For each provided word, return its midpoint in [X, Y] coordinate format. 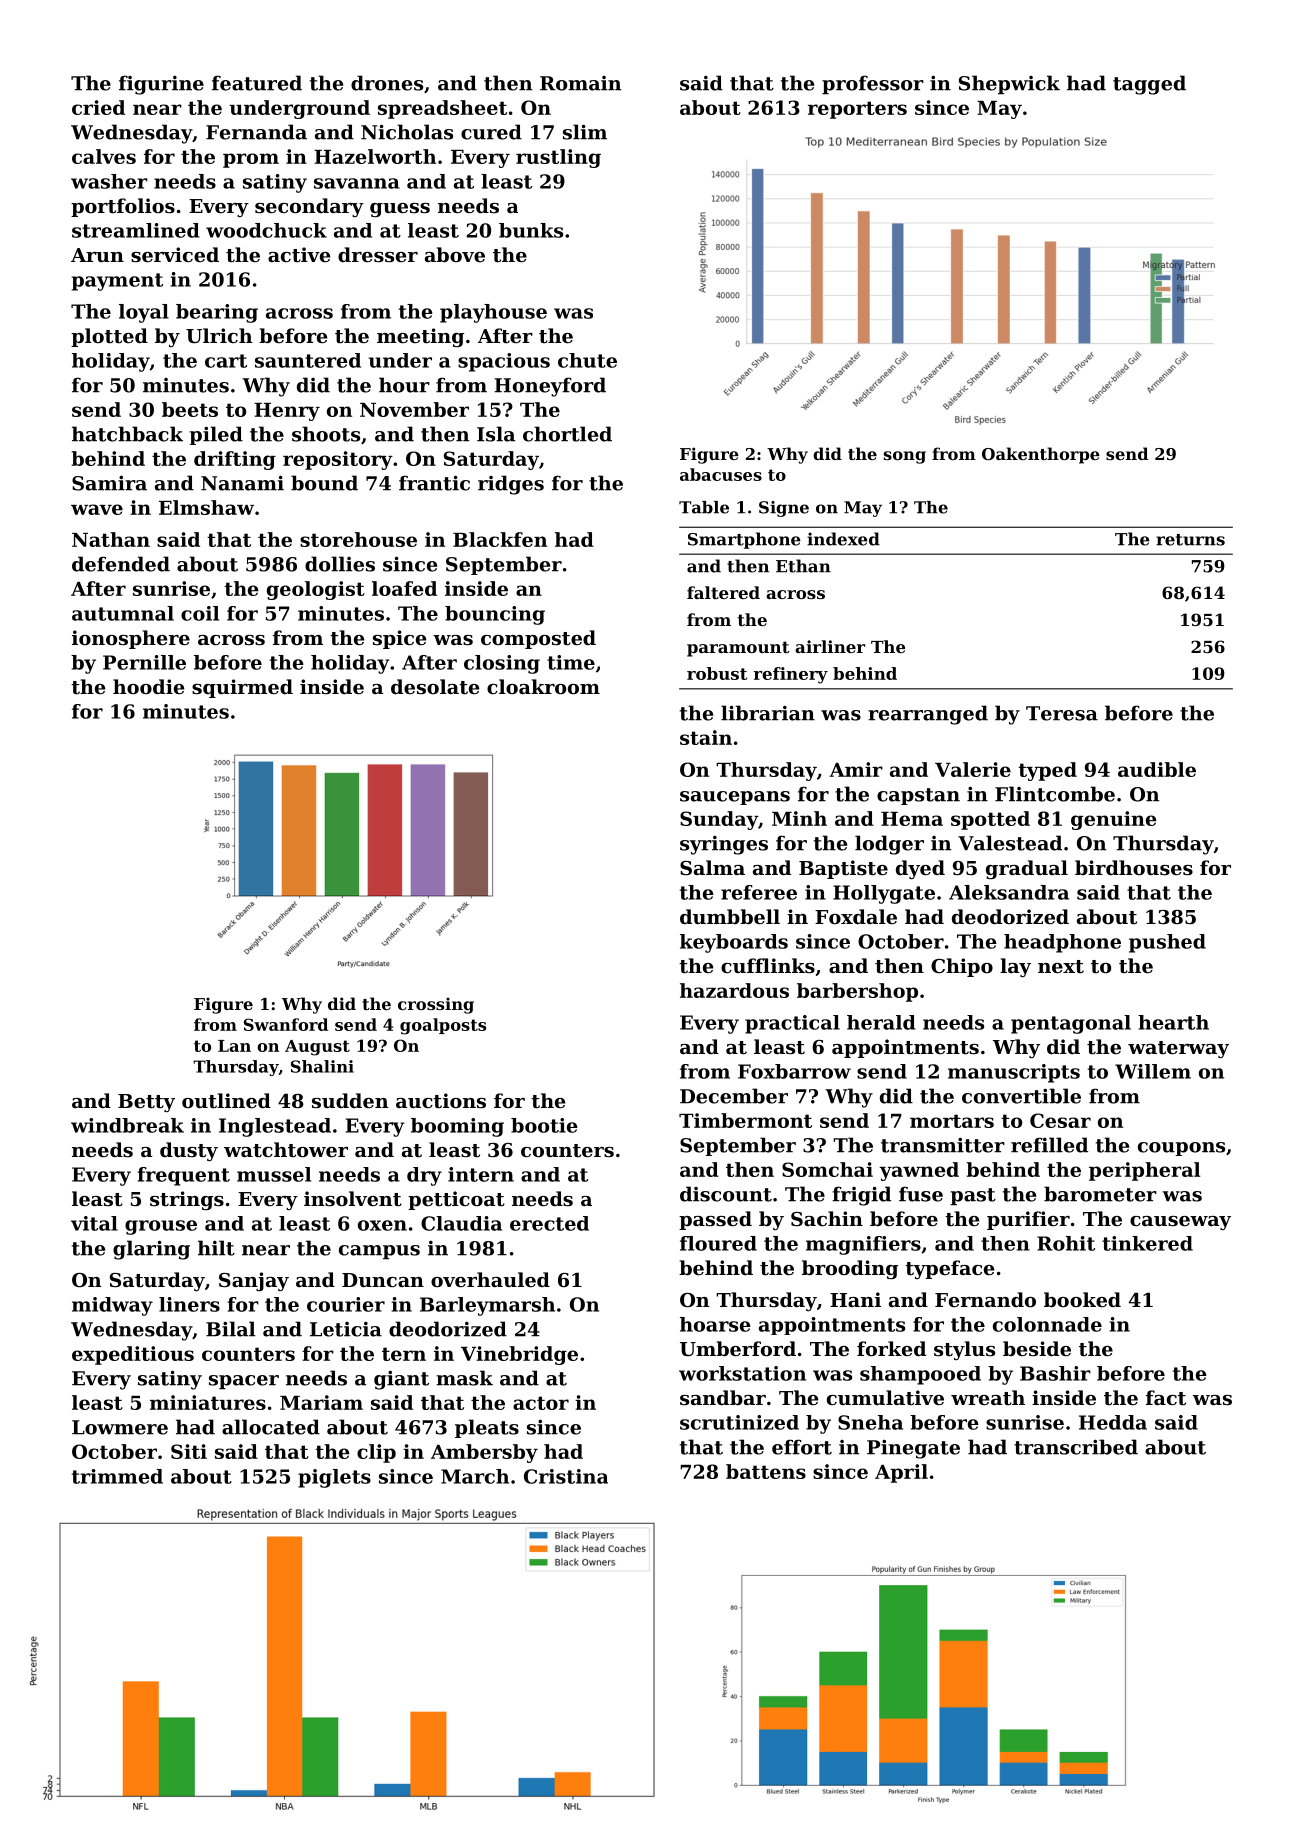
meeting [420, 337]
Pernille [144, 662]
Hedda [1113, 1422]
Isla [496, 434]
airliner [830, 646]
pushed [1167, 943]
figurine [161, 85]
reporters [857, 110]
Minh [799, 818]
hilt [216, 1248]
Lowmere [120, 1427]
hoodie [148, 686]
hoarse [715, 1324]
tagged [1149, 85]
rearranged [928, 715]
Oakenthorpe [1041, 455]
